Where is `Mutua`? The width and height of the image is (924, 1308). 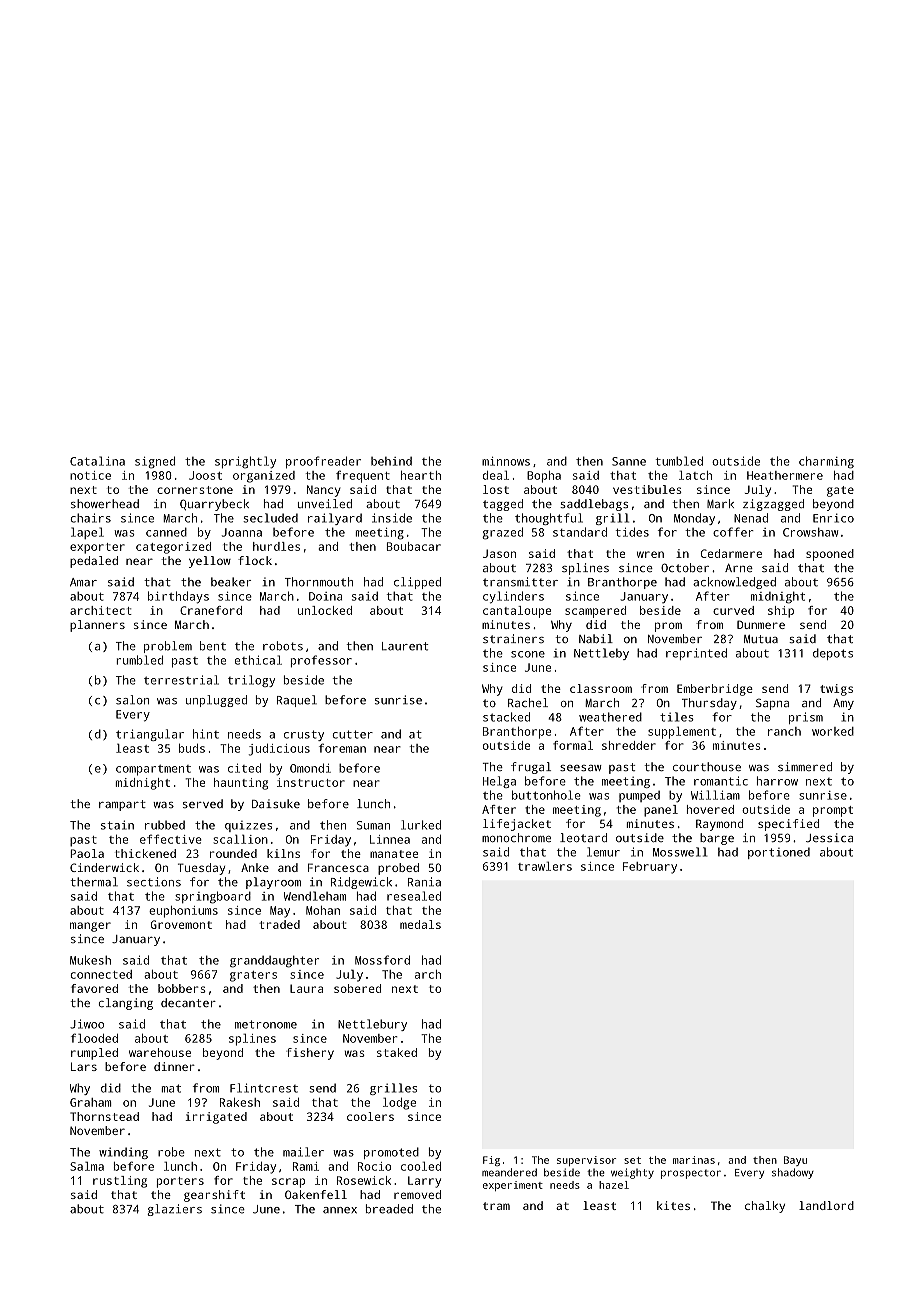
Mutua is located at coordinates (761, 639).
